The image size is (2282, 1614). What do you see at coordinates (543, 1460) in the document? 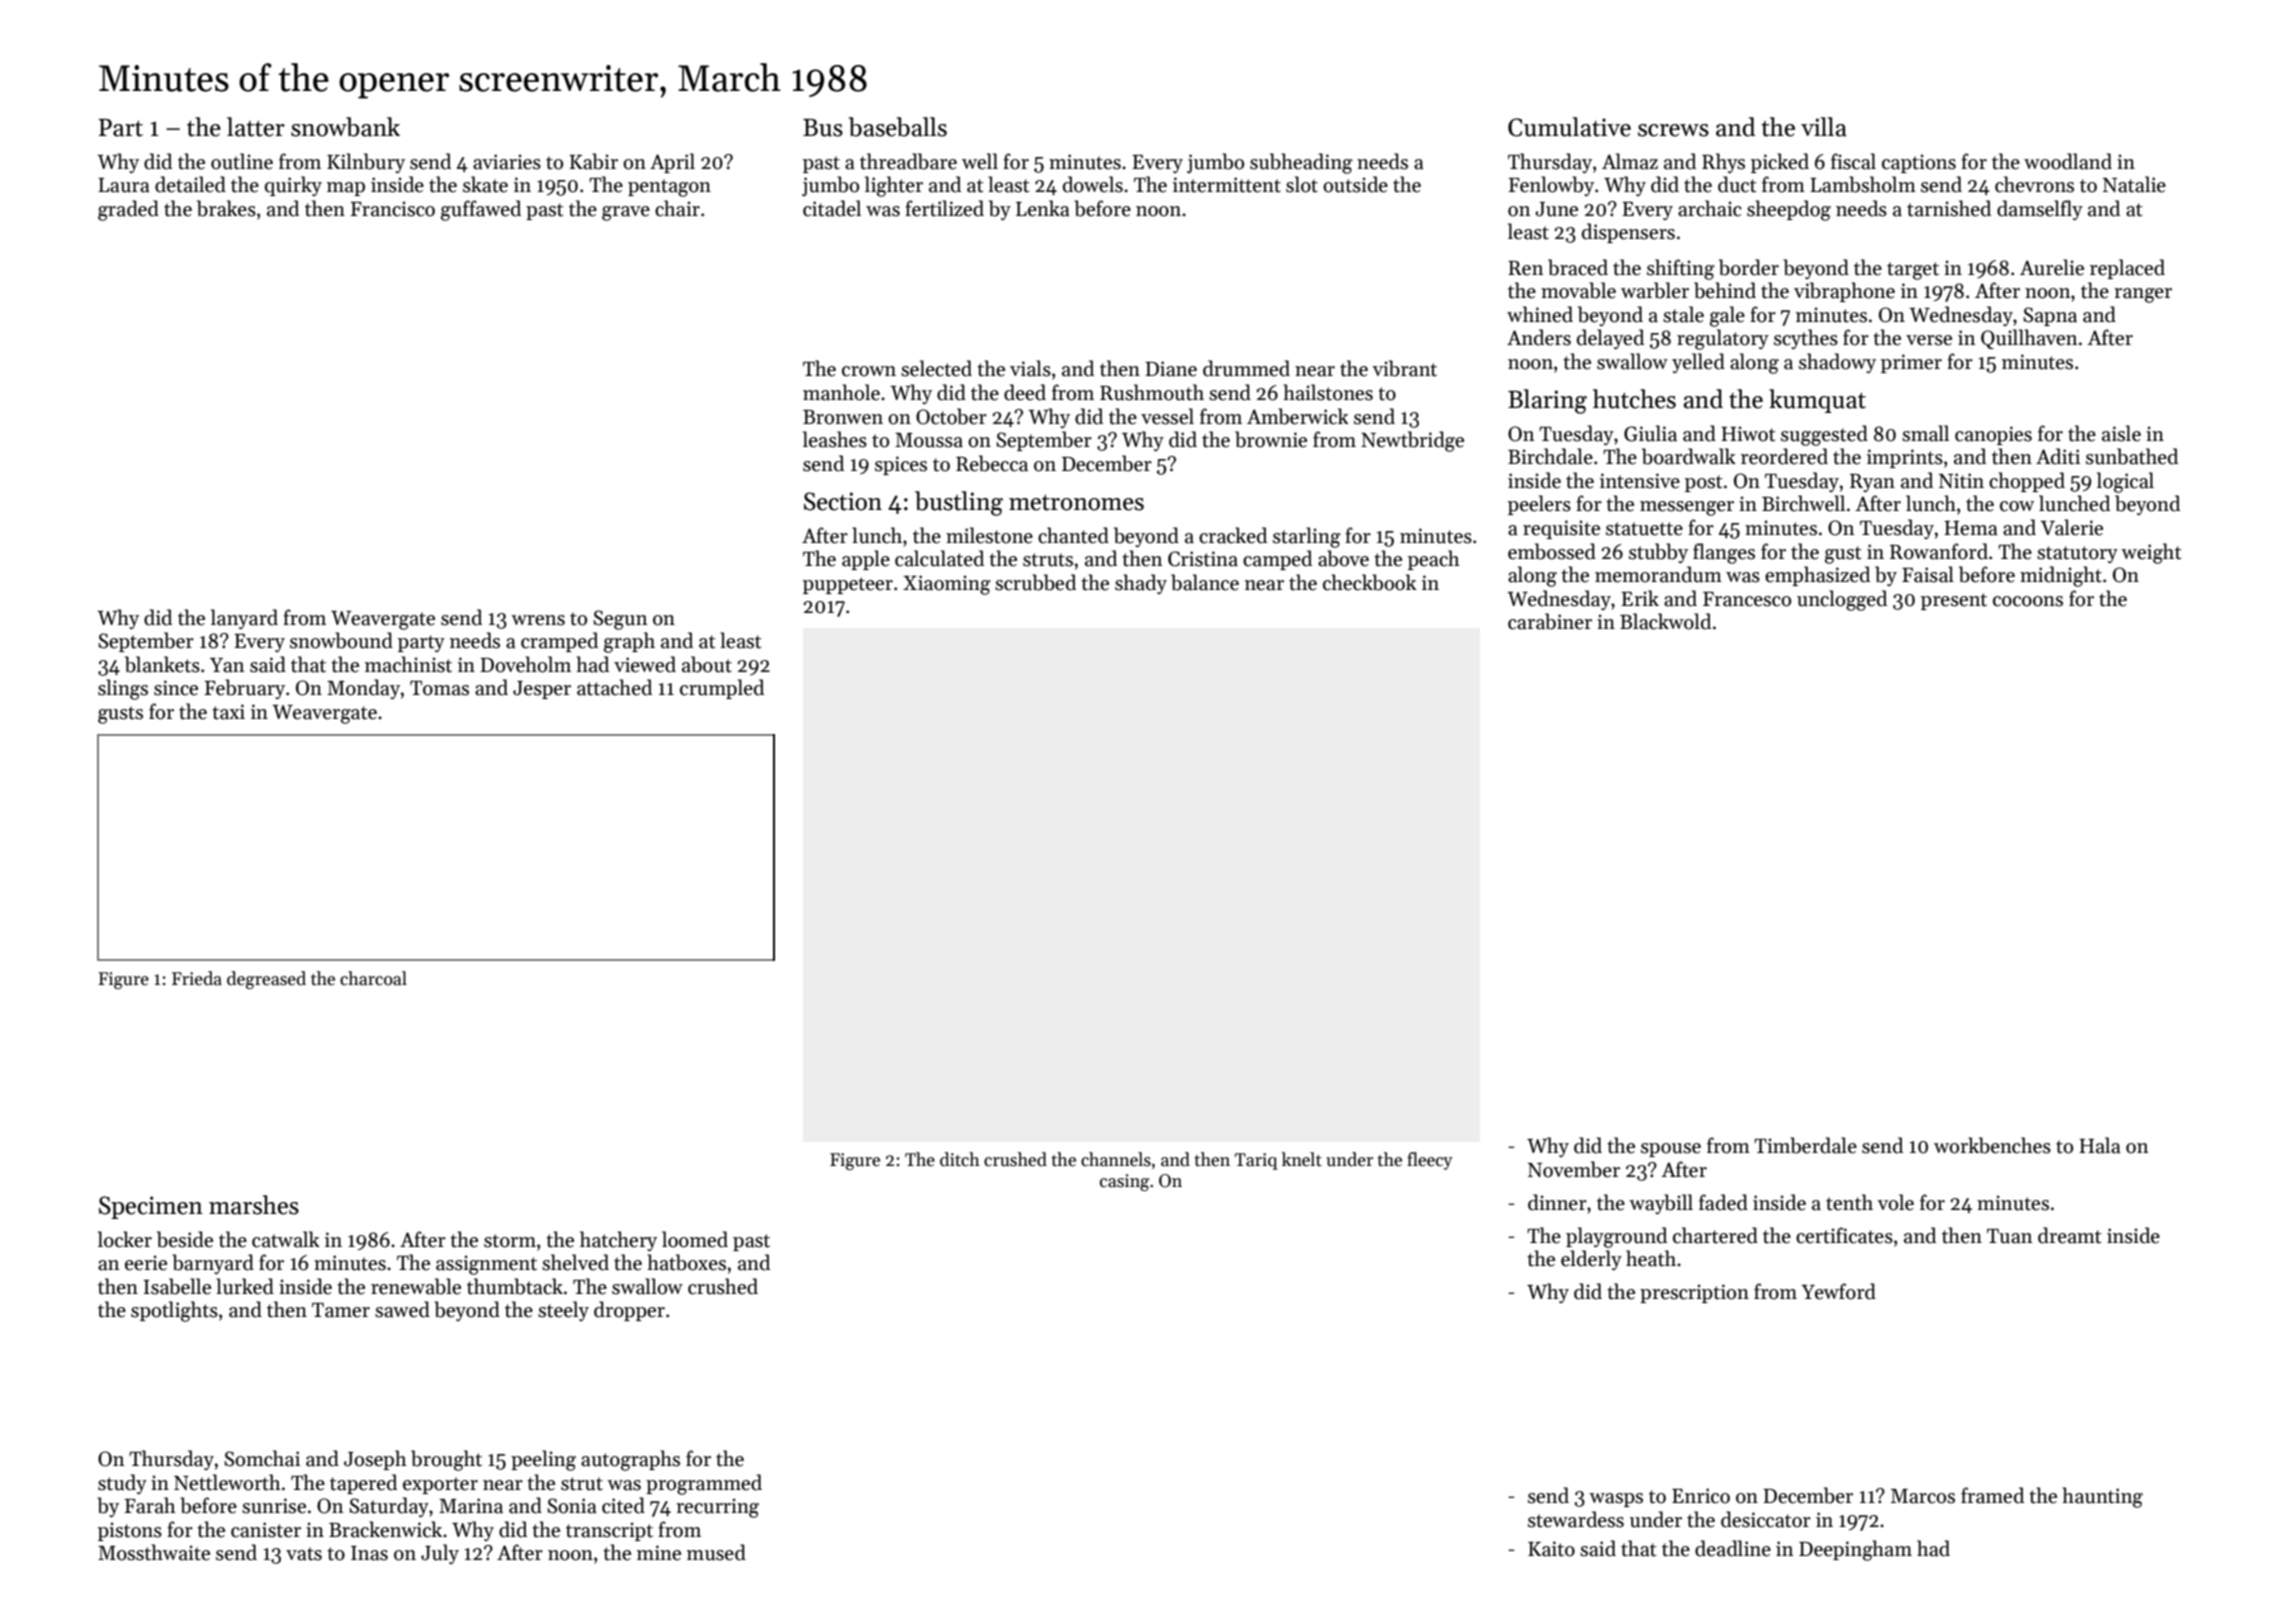
I see `peeling` at bounding box center [543, 1460].
